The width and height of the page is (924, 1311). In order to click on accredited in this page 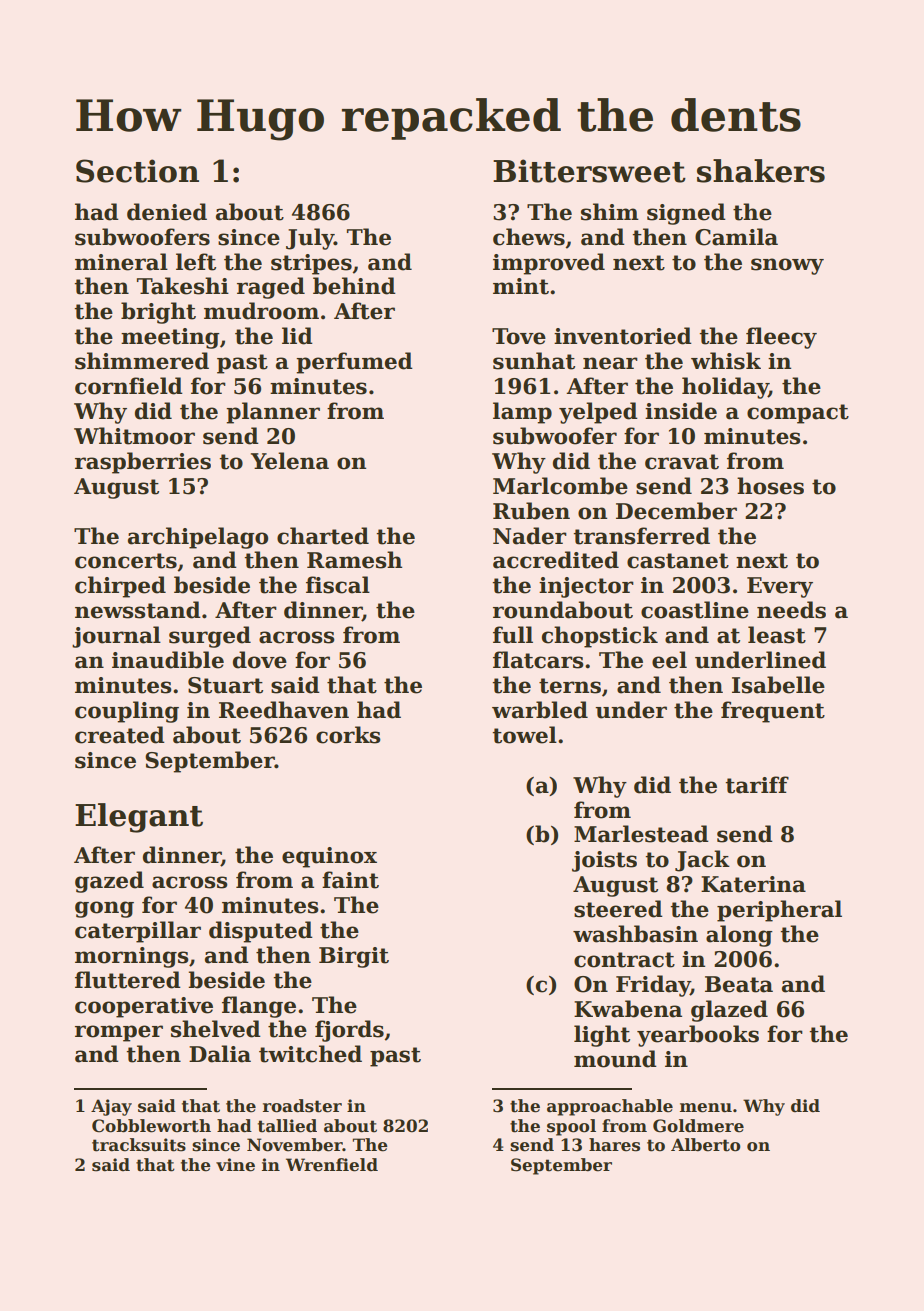, I will do `click(556, 560)`.
